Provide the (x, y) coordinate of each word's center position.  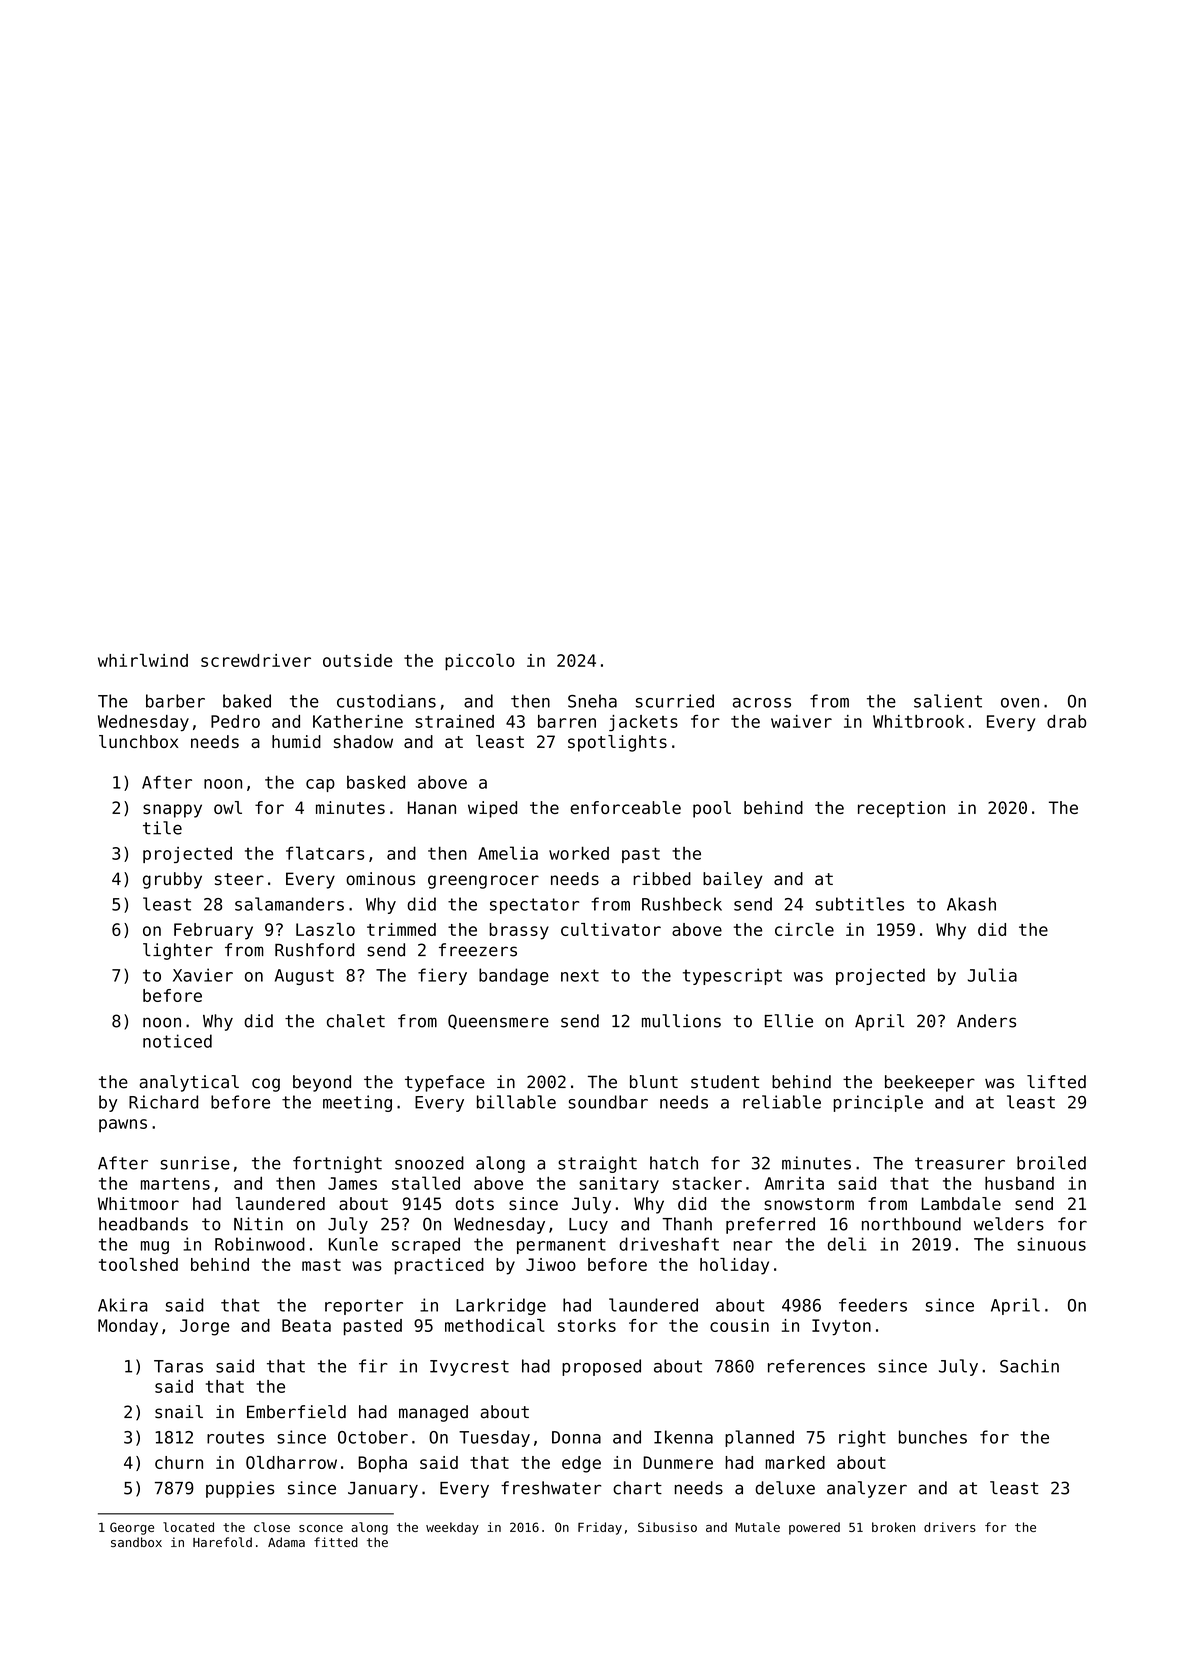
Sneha (592, 701)
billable (516, 1102)
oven (1020, 703)
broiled (1051, 1163)
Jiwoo (551, 1264)
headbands (143, 1224)
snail (179, 1412)
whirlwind (143, 660)
